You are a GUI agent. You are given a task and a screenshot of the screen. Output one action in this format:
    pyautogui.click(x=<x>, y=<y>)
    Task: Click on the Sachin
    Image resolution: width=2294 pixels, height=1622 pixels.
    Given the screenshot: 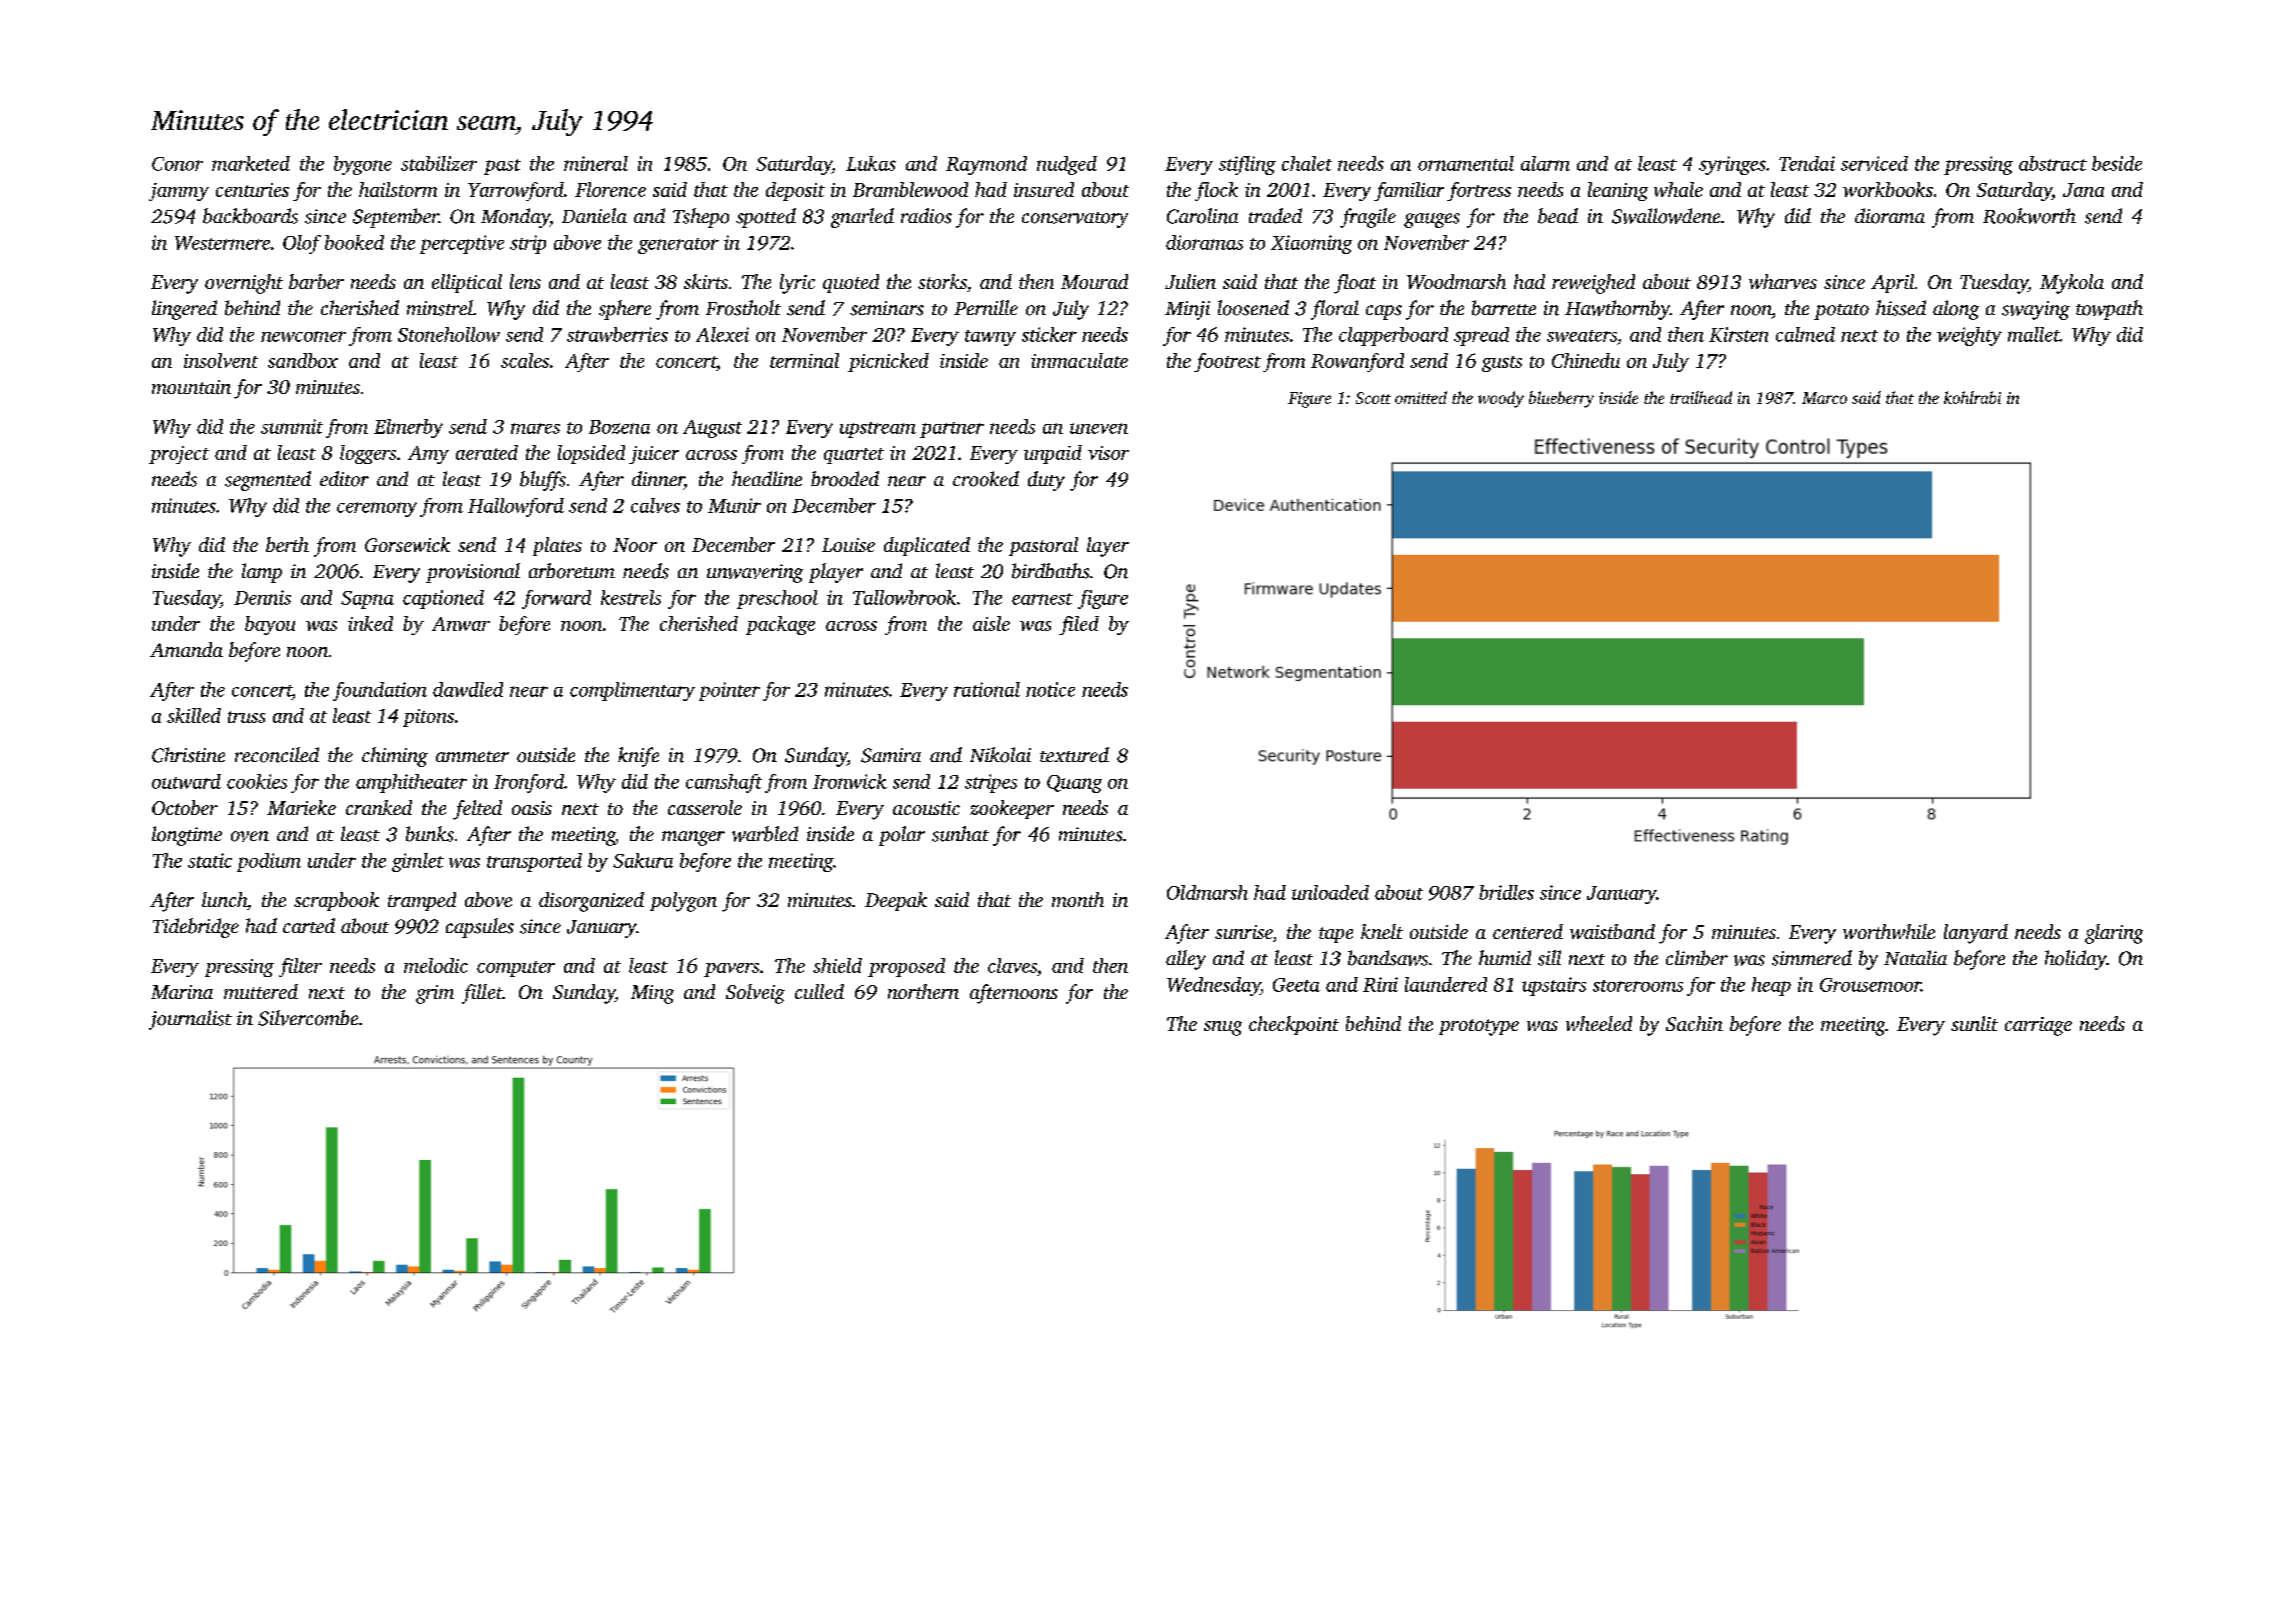 What is the action you would take?
    pyautogui.click(x=1694, y=1023)
